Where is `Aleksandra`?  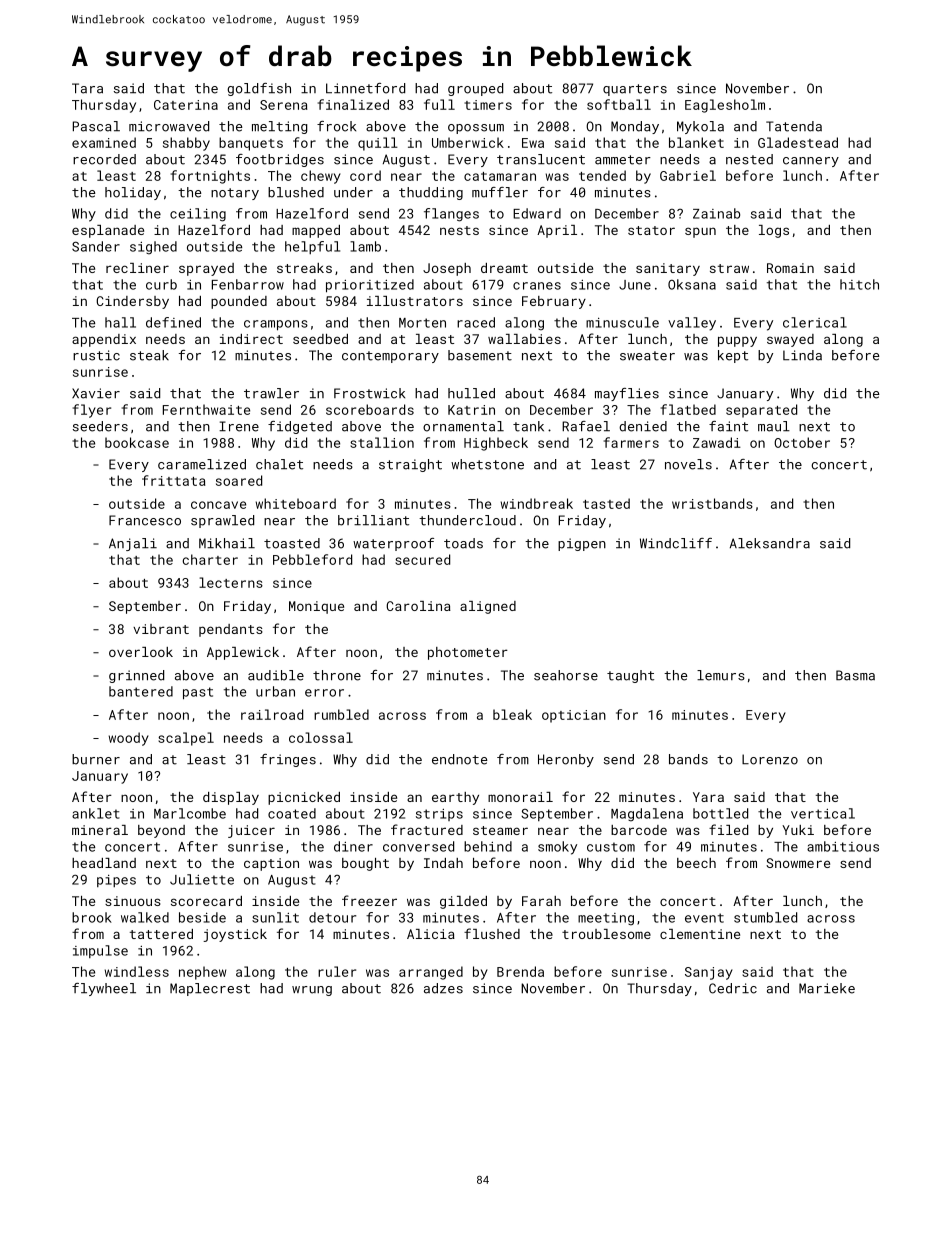
Aleksandra is located at coordinates (770, 543).
